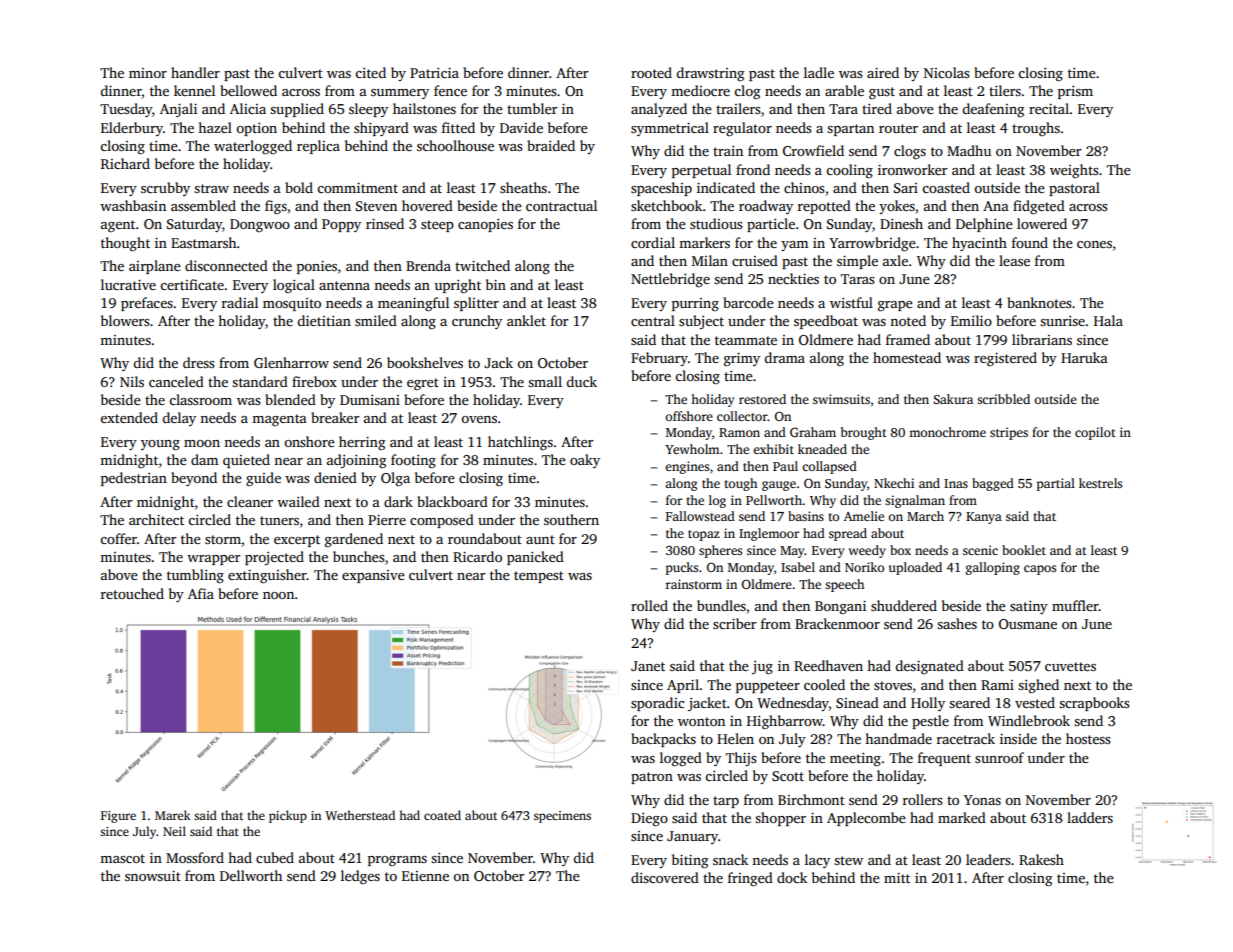 The width and height of the page is (1233, 952). What do you see at coordinates (278, 595) in the page?
I see `noon` at bounding box center [278, 595].
